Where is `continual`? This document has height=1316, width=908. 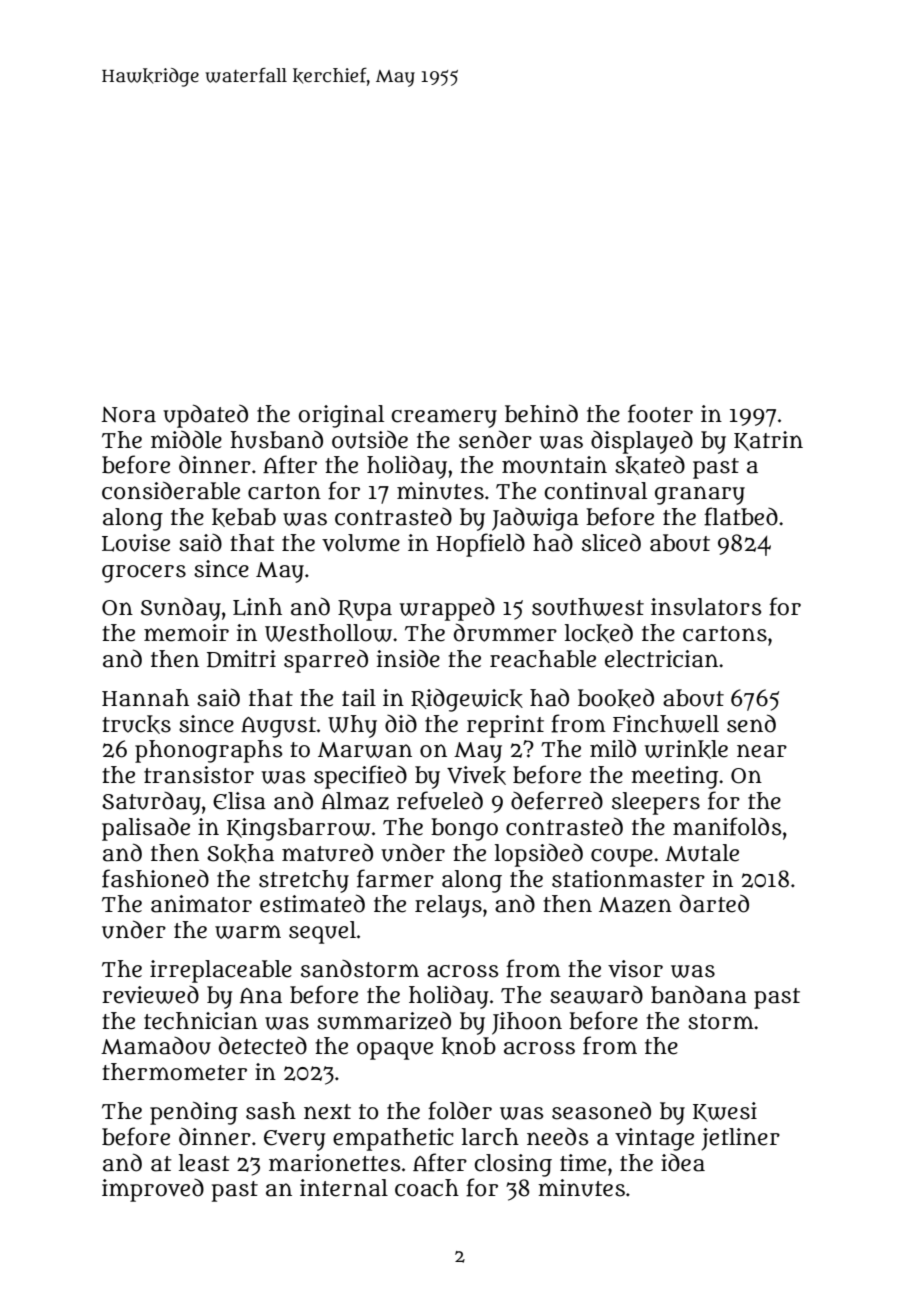
continual is located at coordinates (595, 491).
